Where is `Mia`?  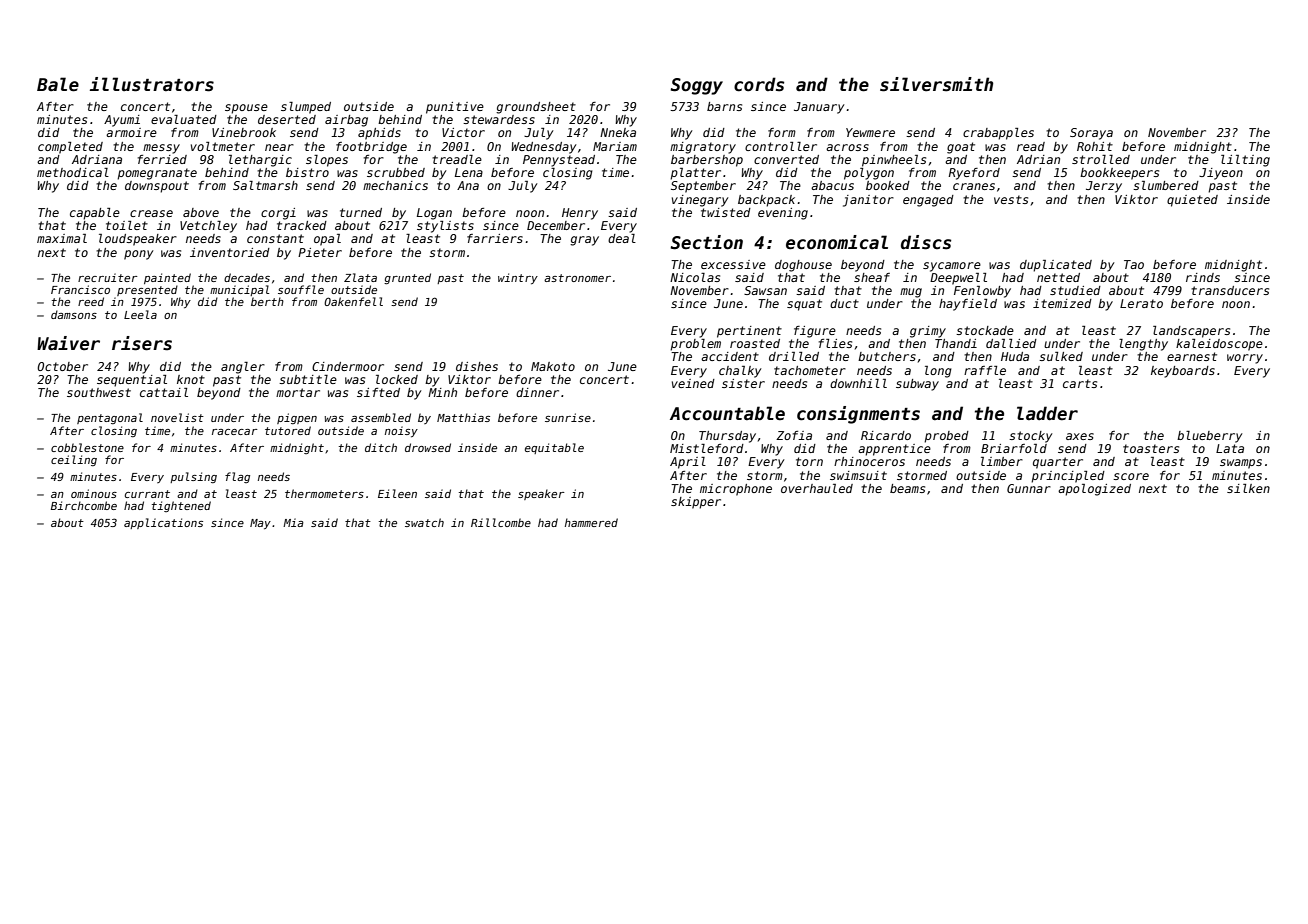 Mia is located at coordinates (293, 522).
